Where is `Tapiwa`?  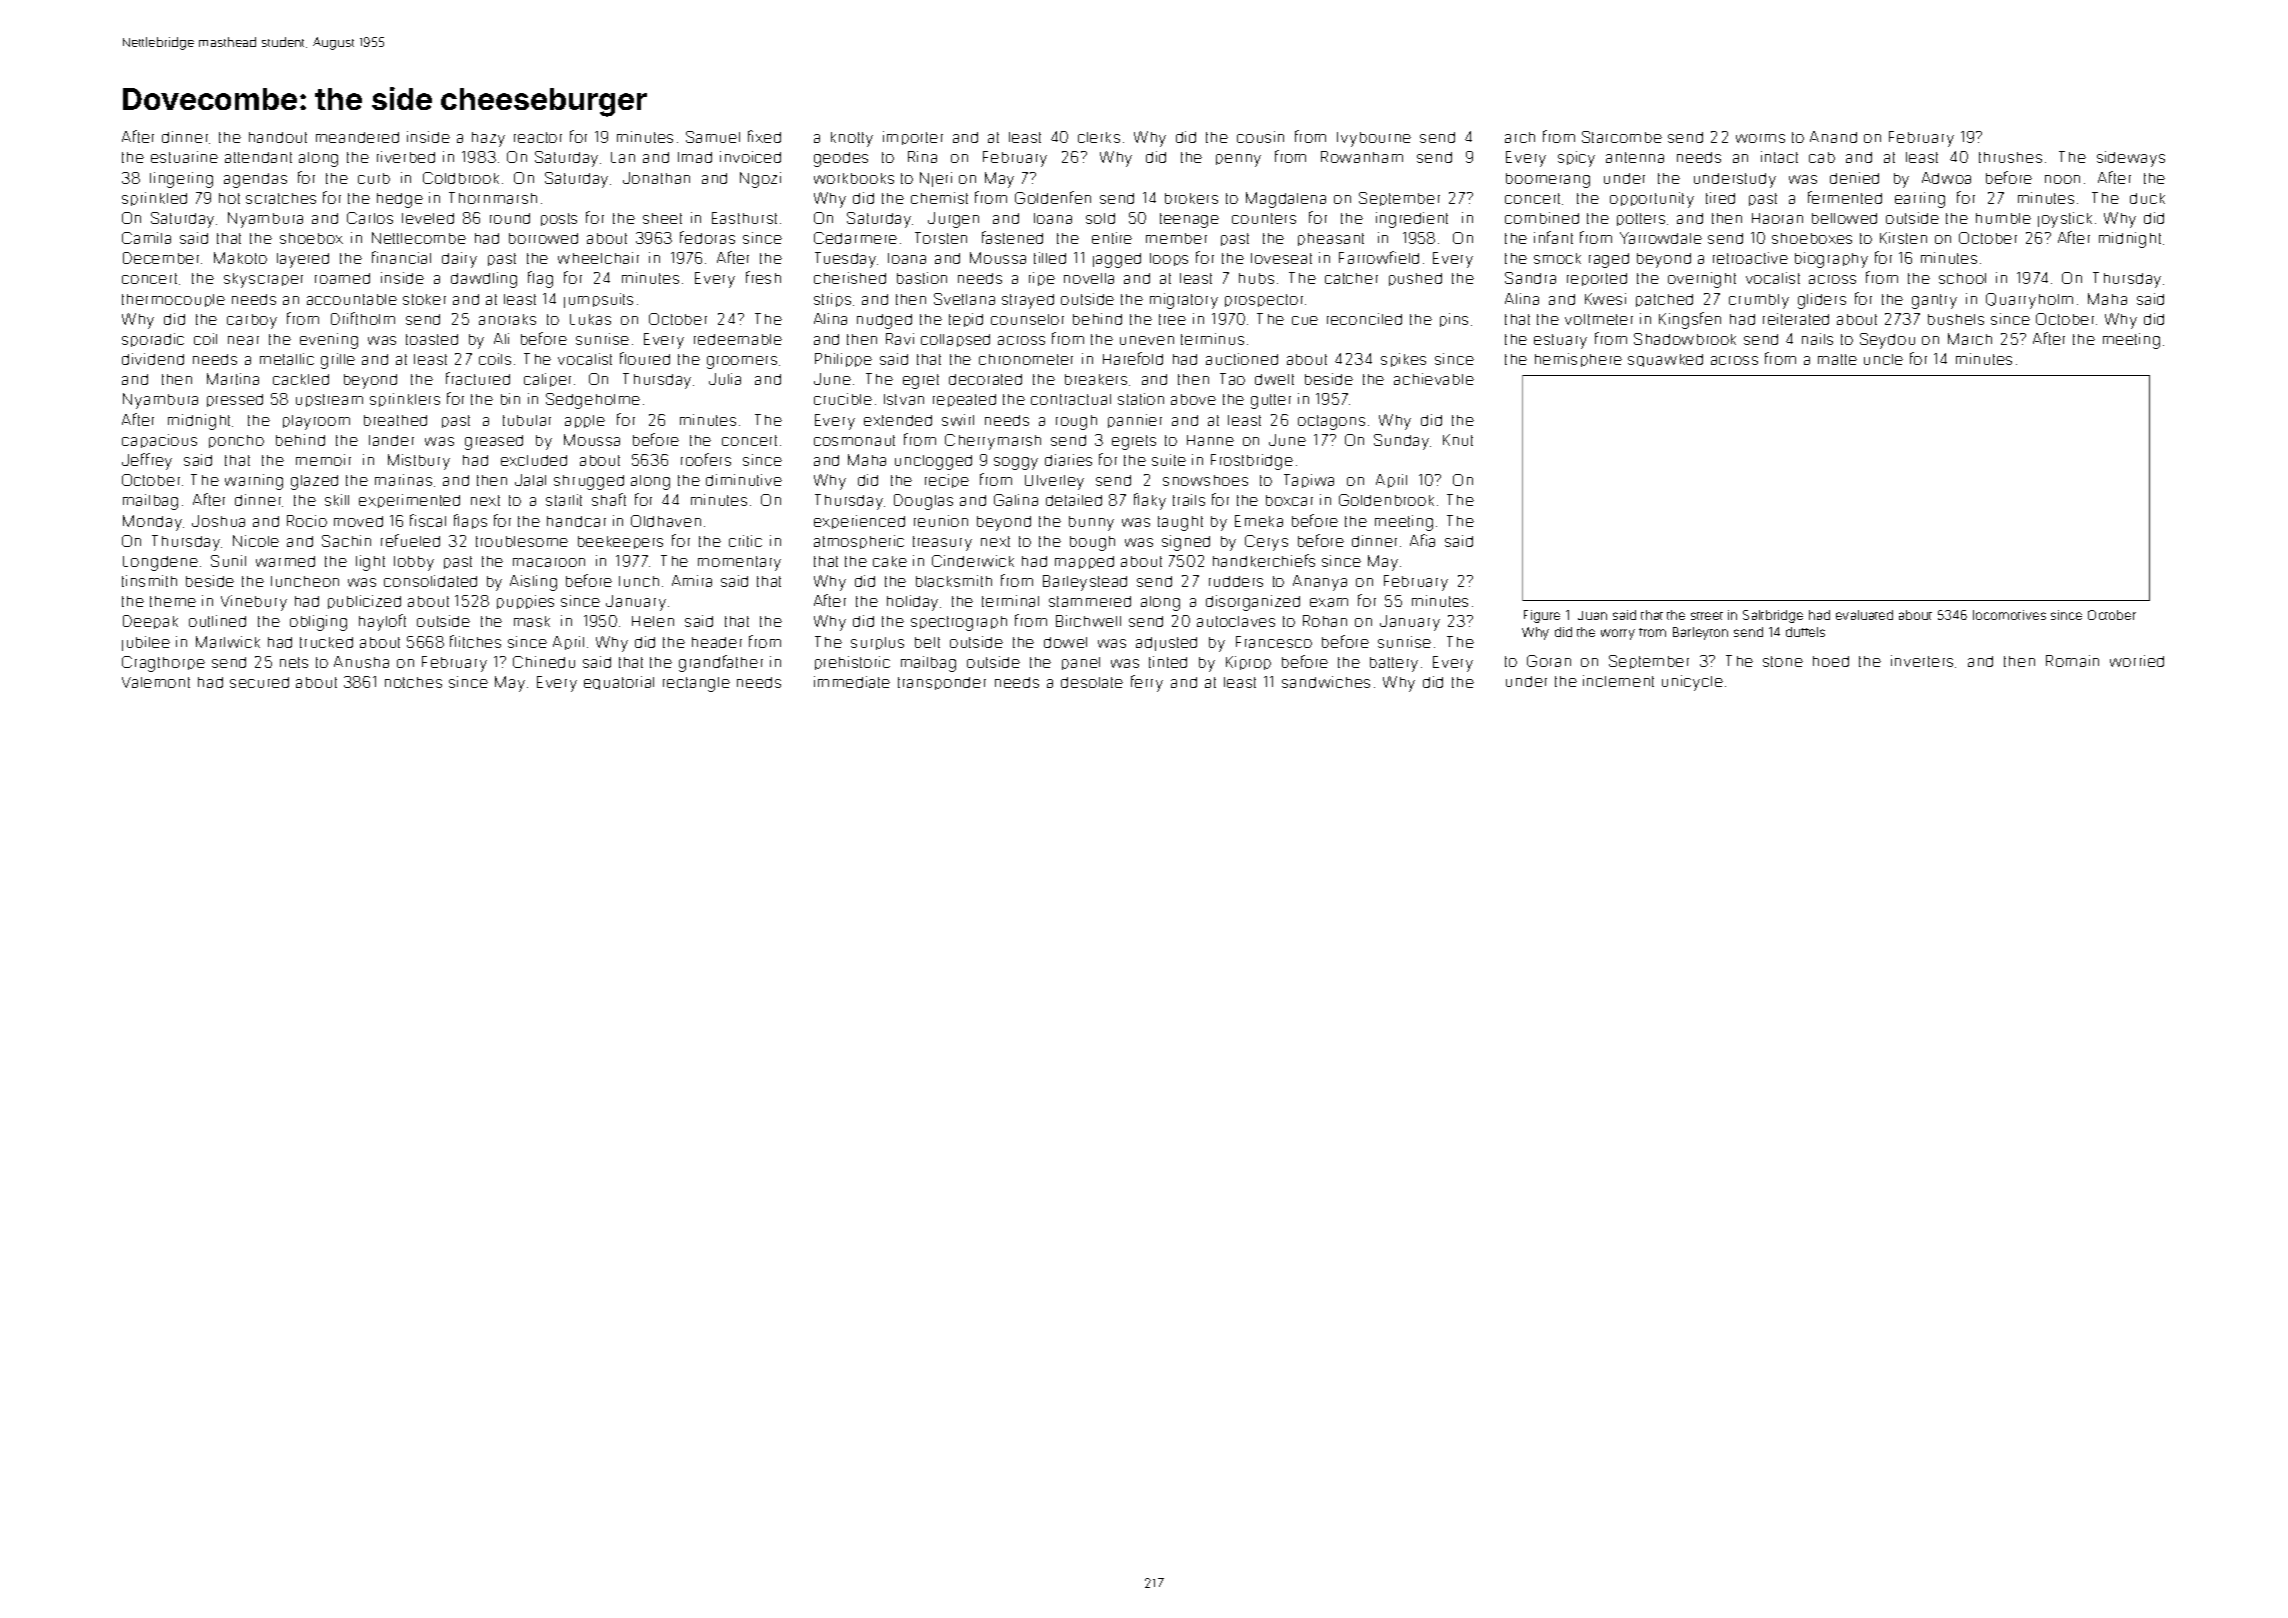
Tapiwa is located at coordinates (1309, 481).
